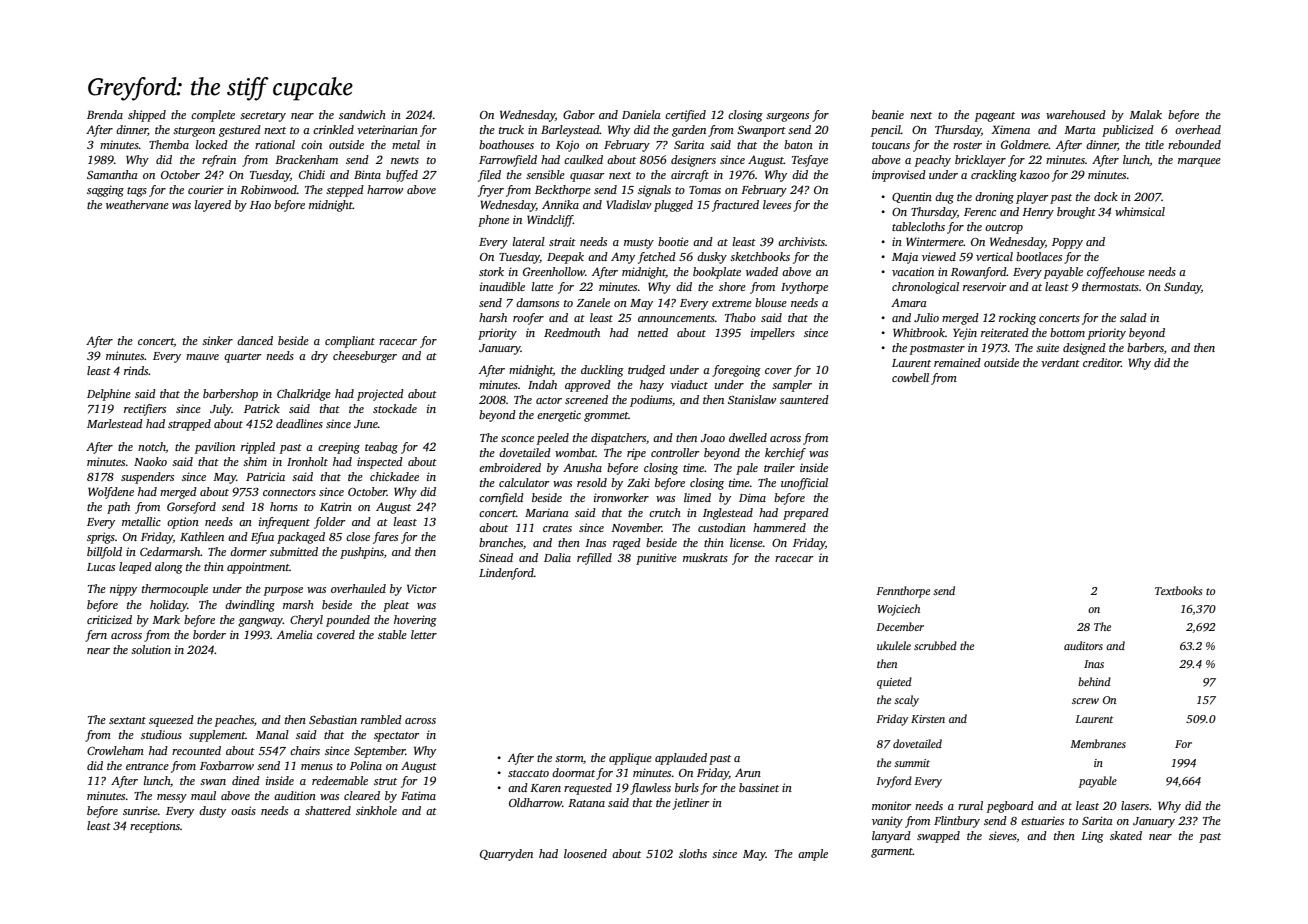  Describe the element at coordinates (1182, 288) in the screenshot. I see `Sunday` at that location.
